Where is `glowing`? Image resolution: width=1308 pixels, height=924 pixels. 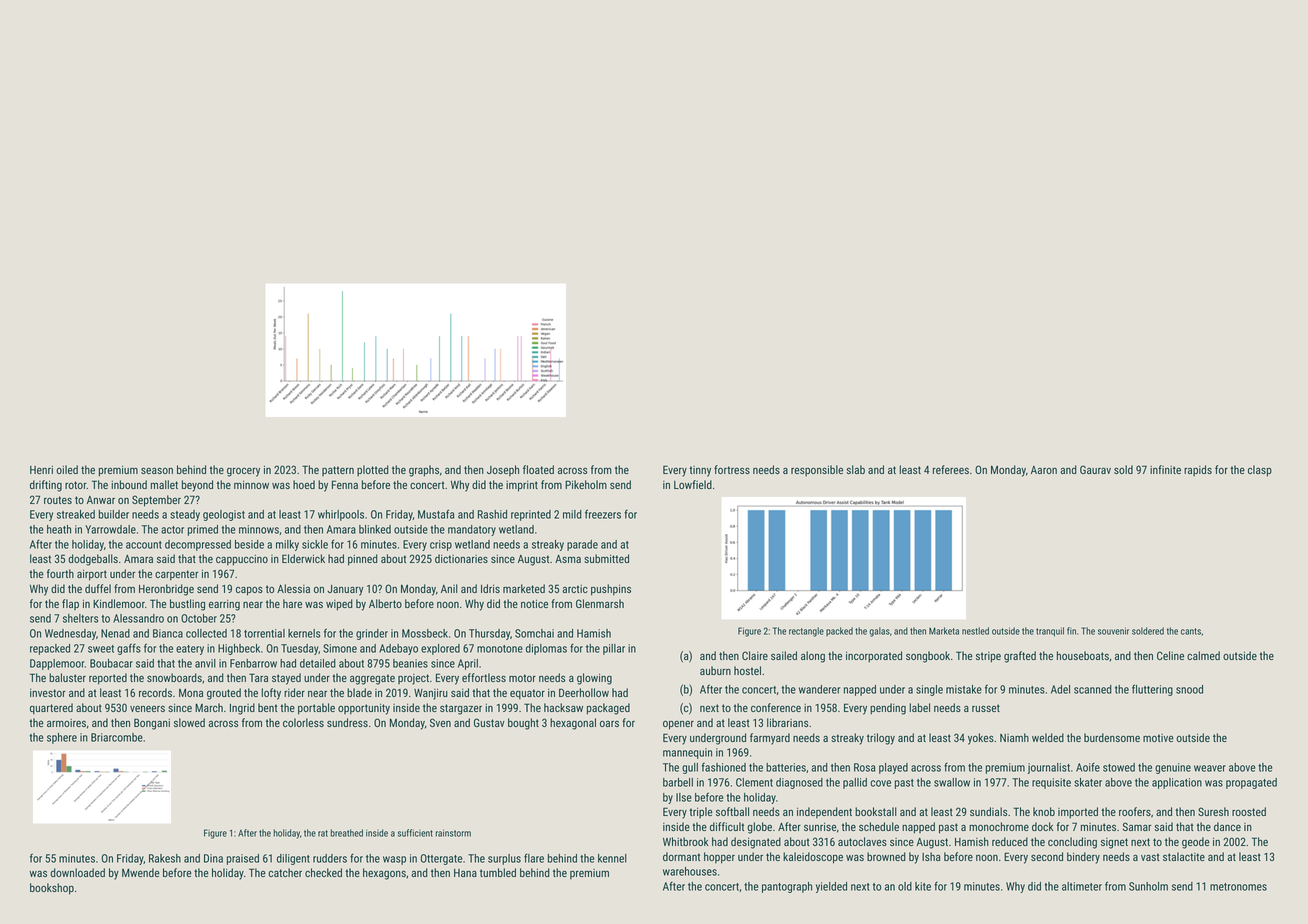 glowing is located at coordinates (594, 679).
